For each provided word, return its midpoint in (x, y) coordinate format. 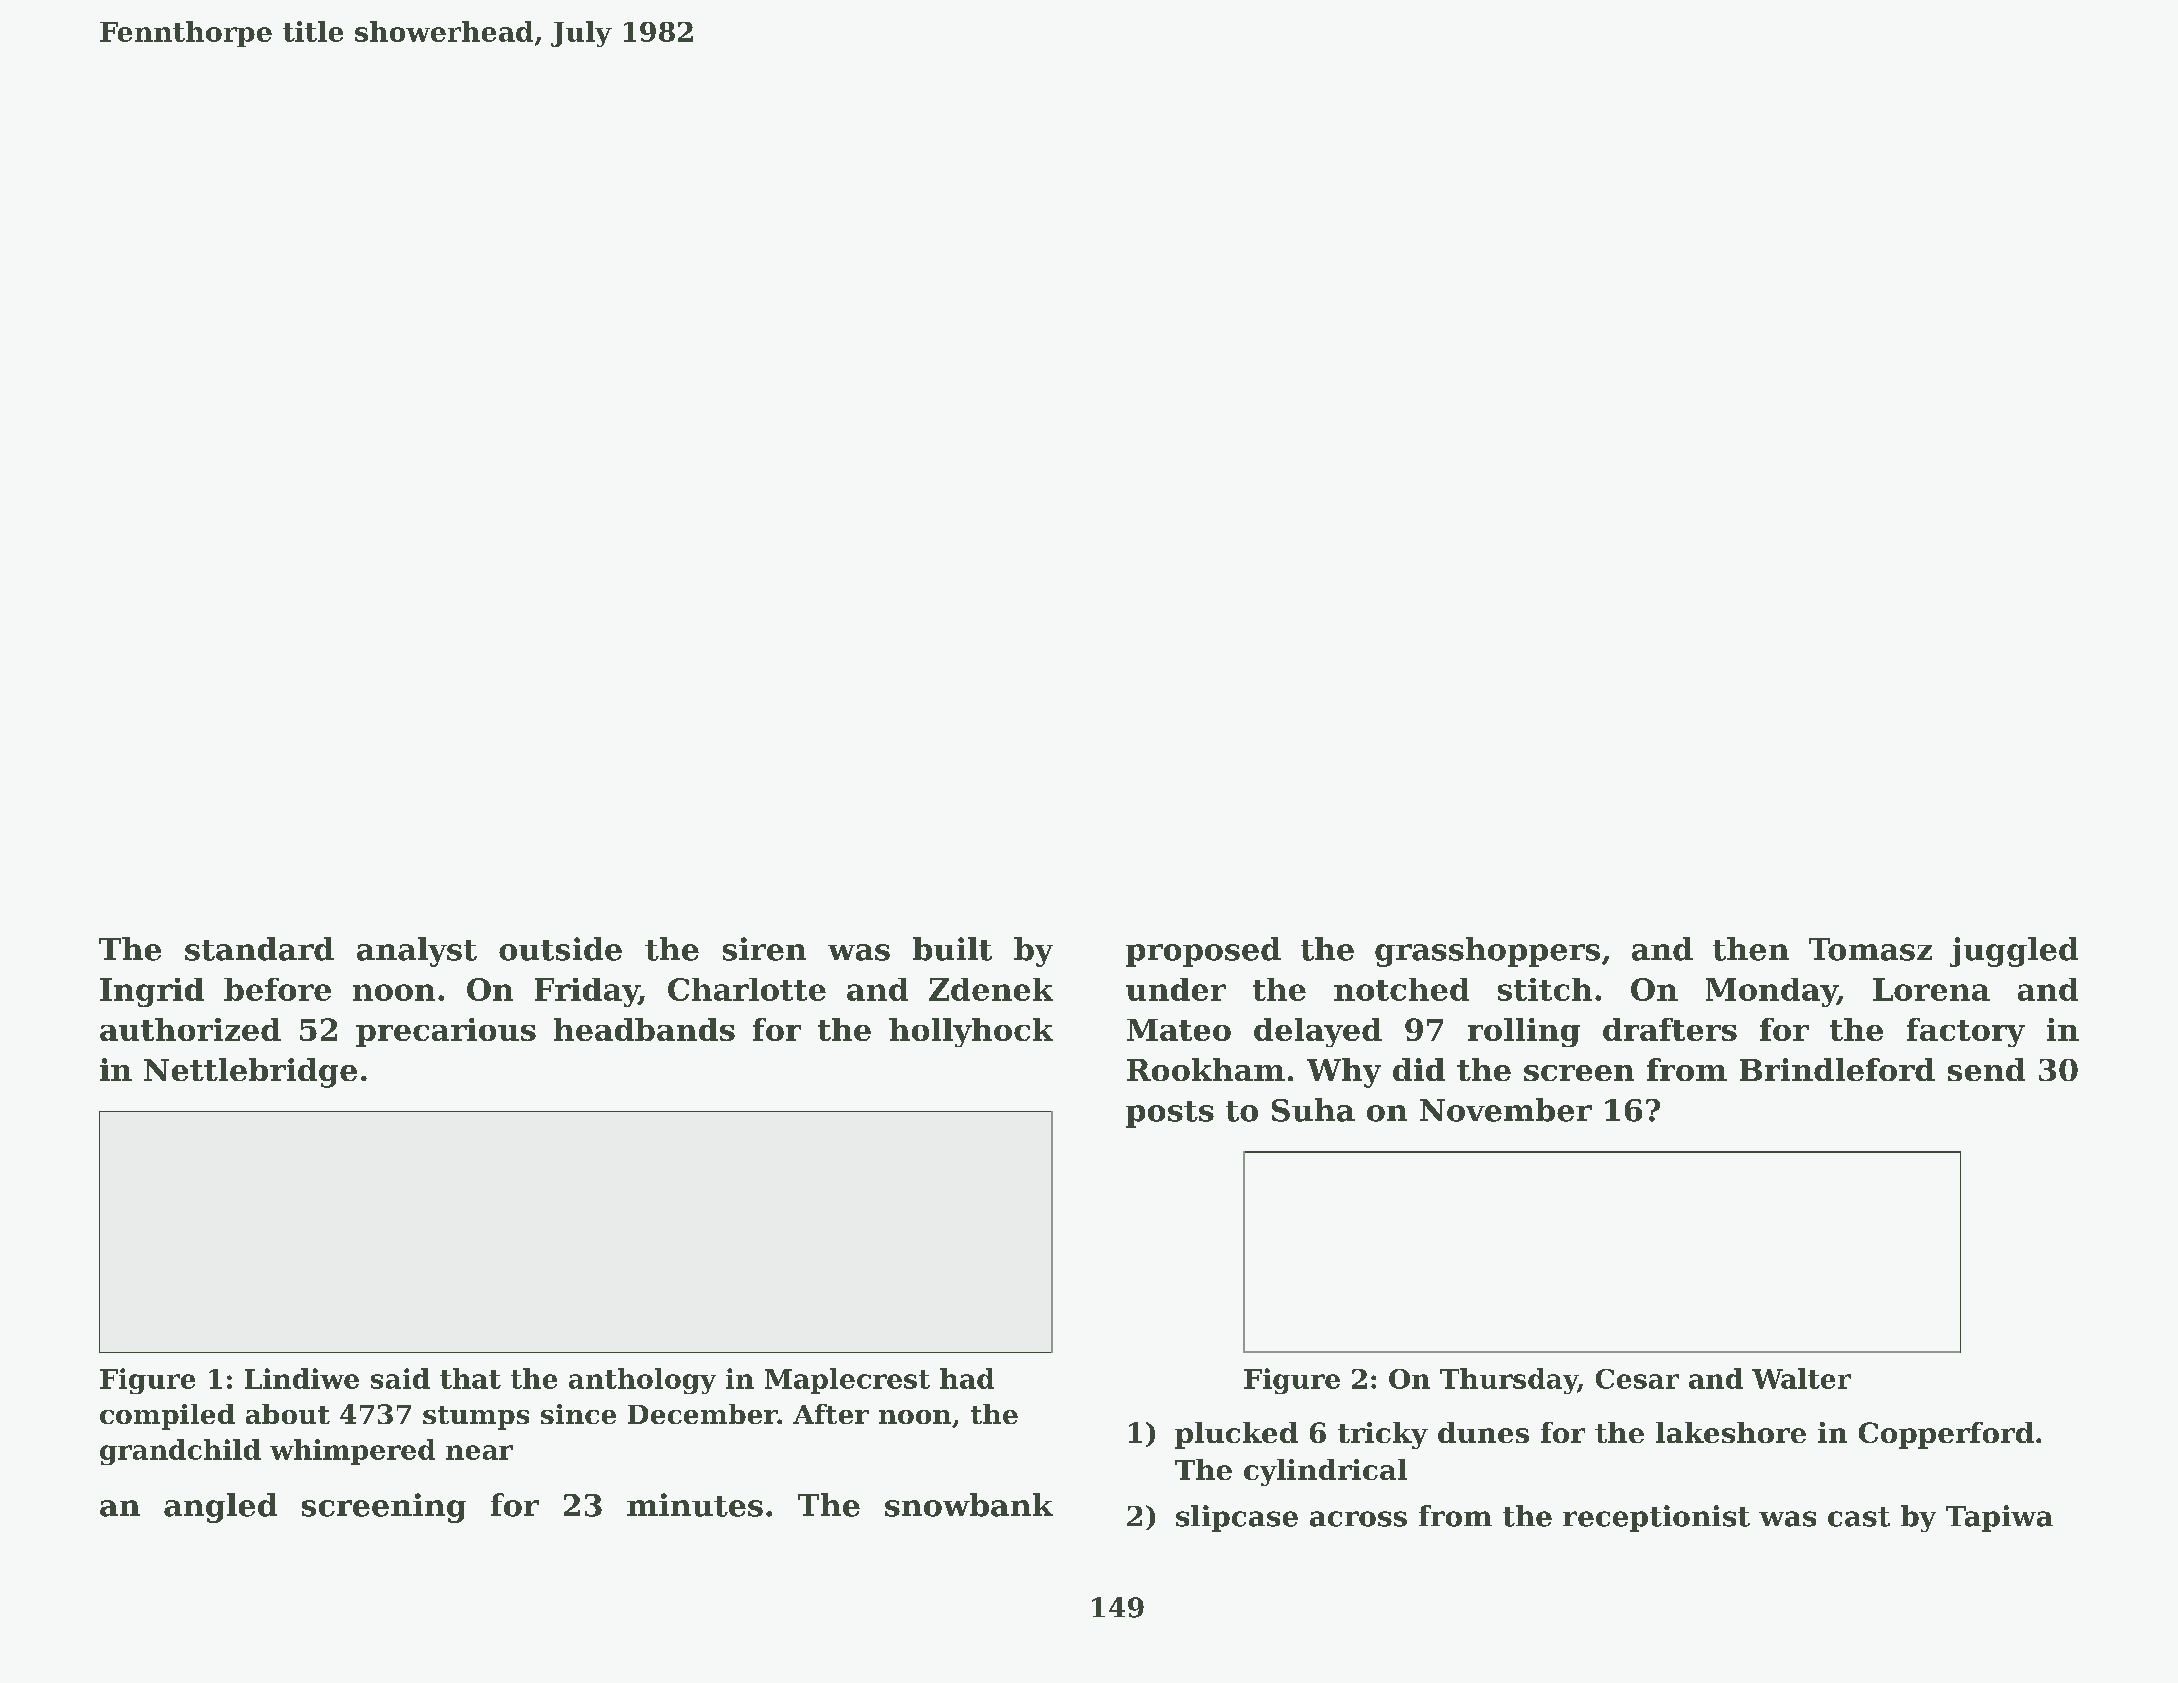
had (967, 1378)
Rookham (1206, 1069)
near (479, 1452)
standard (259, 949)
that (470, 1378)
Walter (1801, 1378)
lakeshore (1731, 1432)
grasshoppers (1487, 952)
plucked (1236, 1435)
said (400, 1378)
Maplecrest (847, 1381)
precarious (446, 1032)
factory (1966, 1032)
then (1751, 949)
